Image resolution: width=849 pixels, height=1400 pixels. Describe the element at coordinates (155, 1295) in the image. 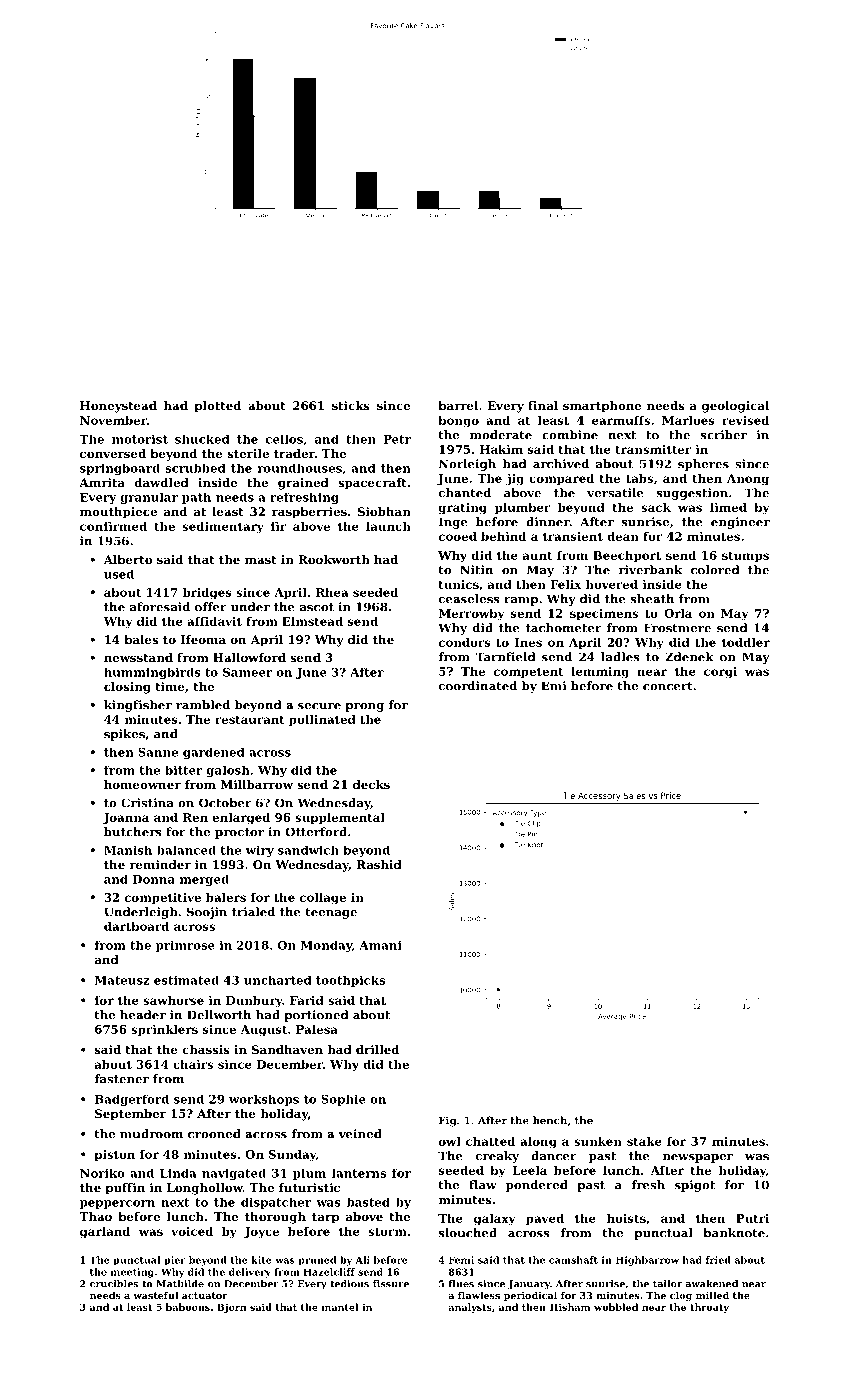

I see `wasteful` at that location.
